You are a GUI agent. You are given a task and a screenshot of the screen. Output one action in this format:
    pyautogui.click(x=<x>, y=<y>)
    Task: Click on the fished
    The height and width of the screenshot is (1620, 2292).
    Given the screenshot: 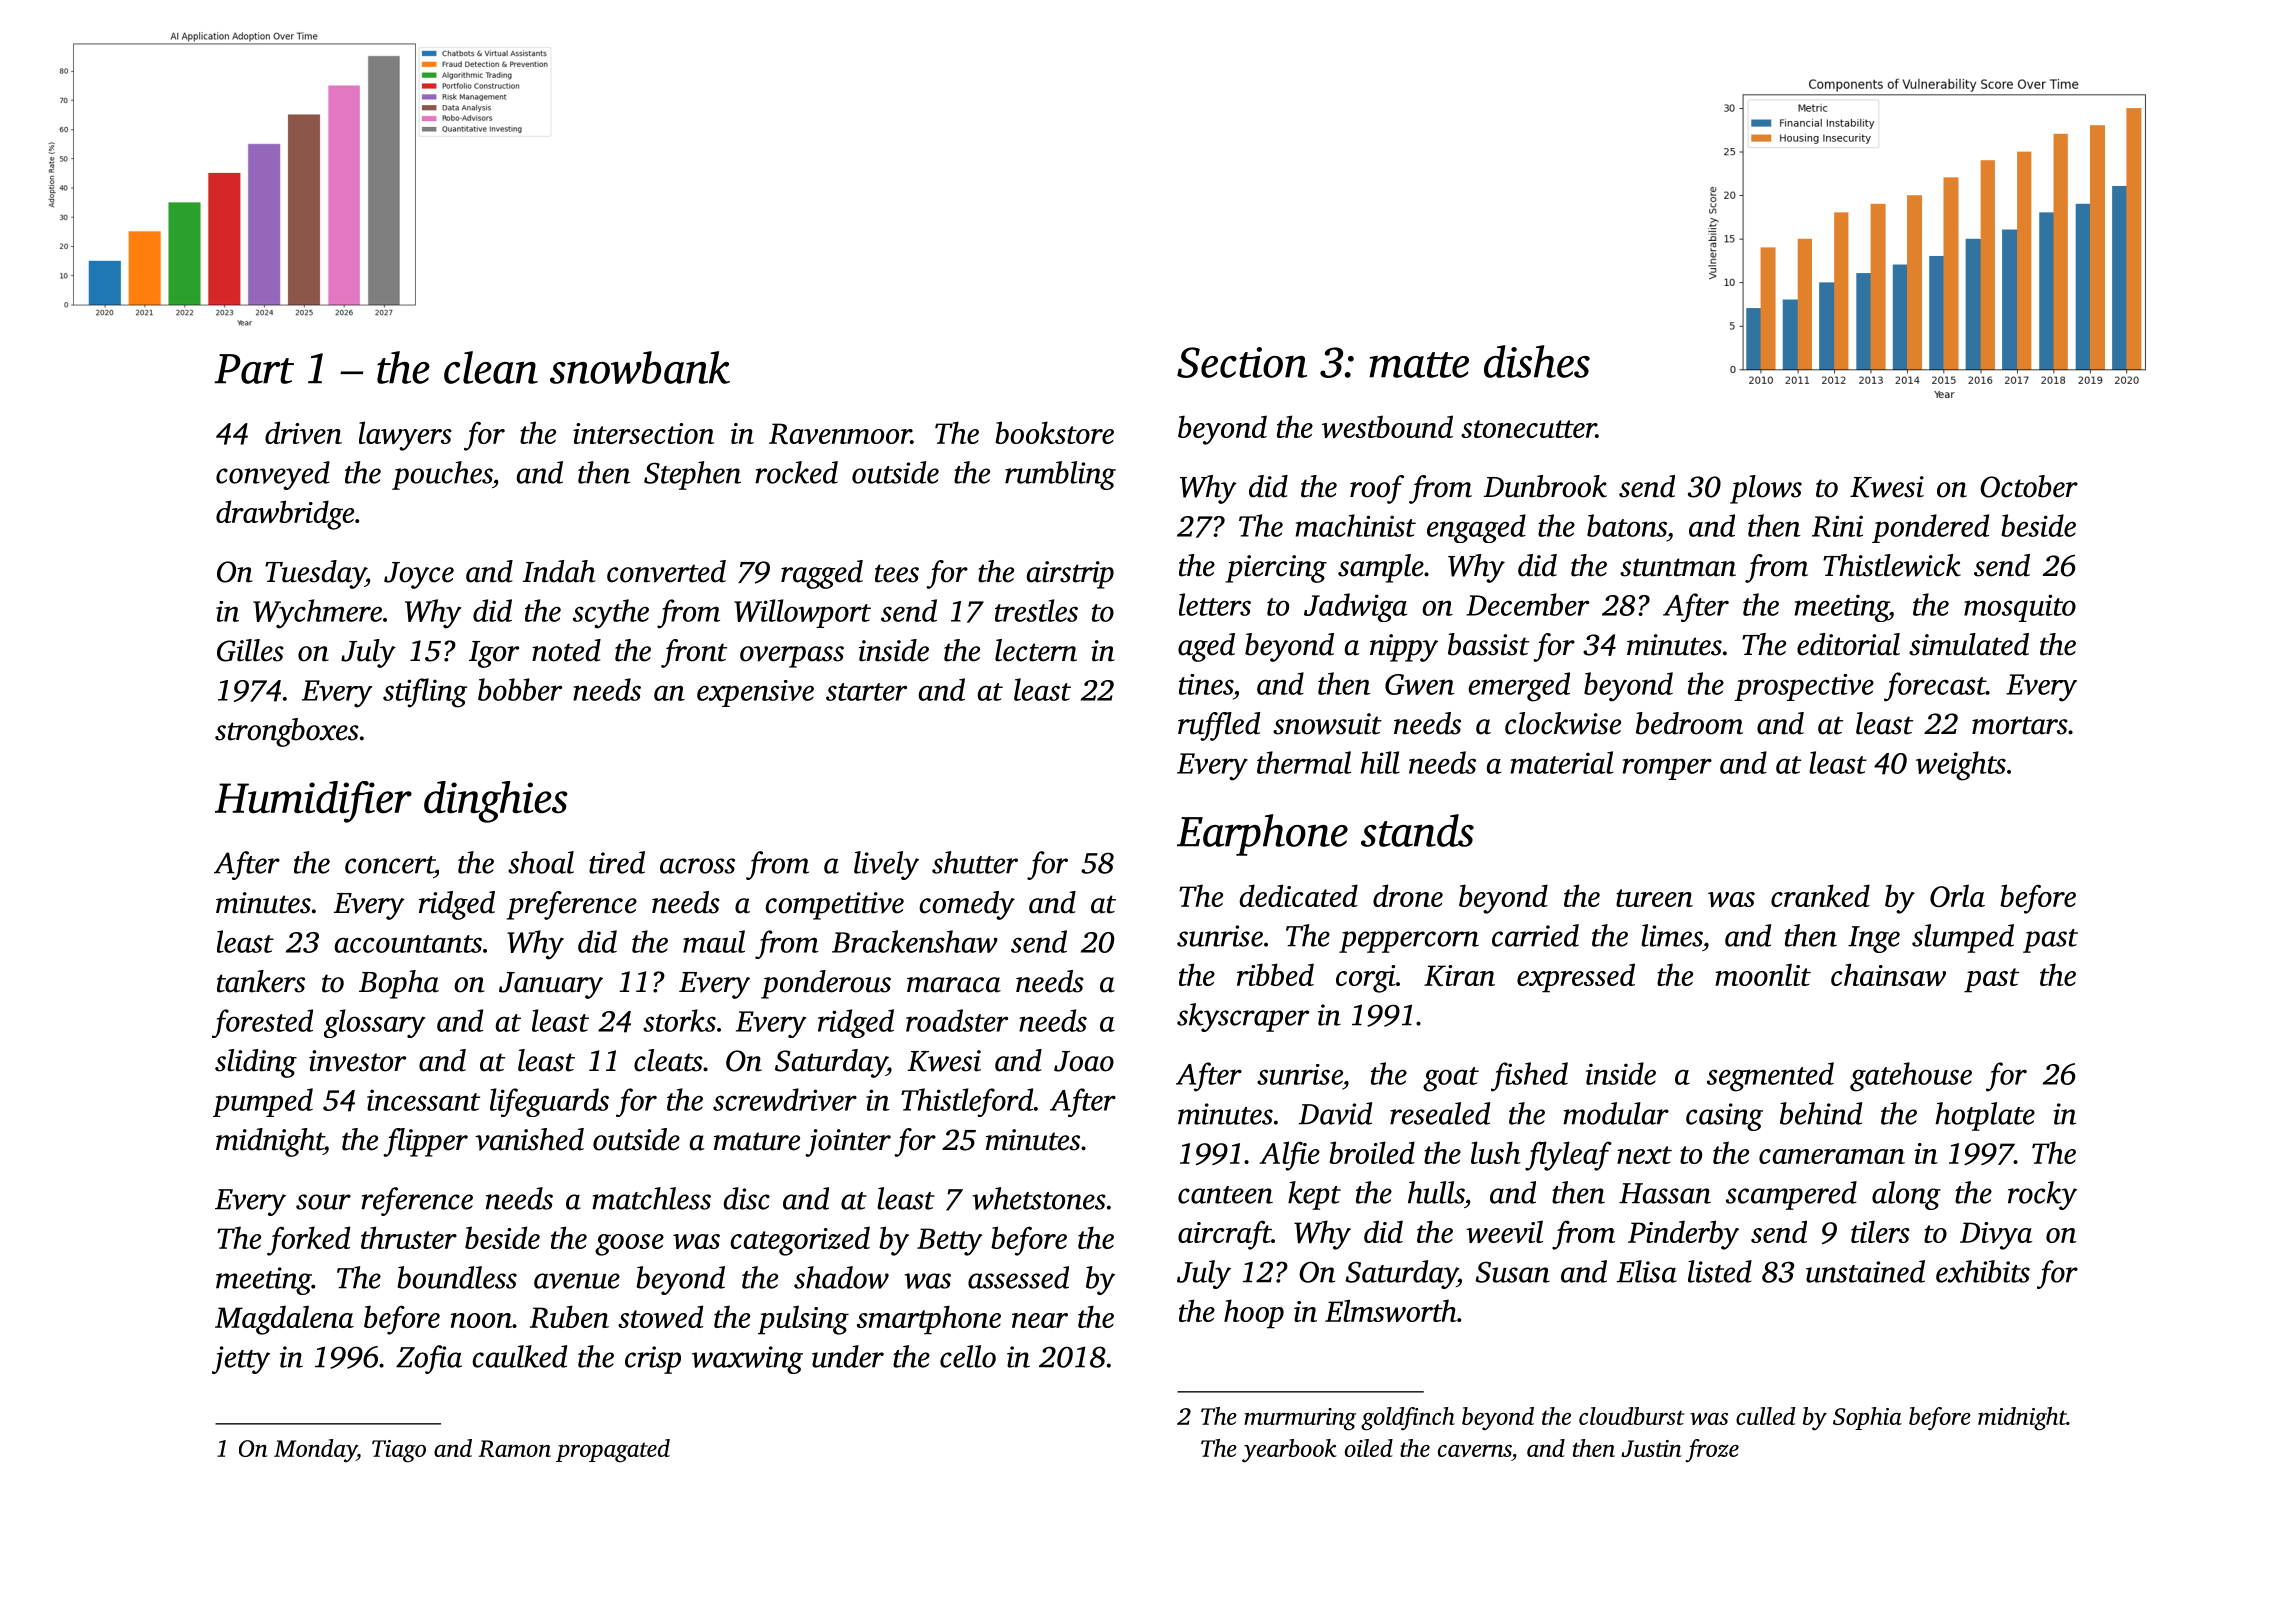 What is the action you would take?
    pyautogui.click(x=1529, y=1077)
